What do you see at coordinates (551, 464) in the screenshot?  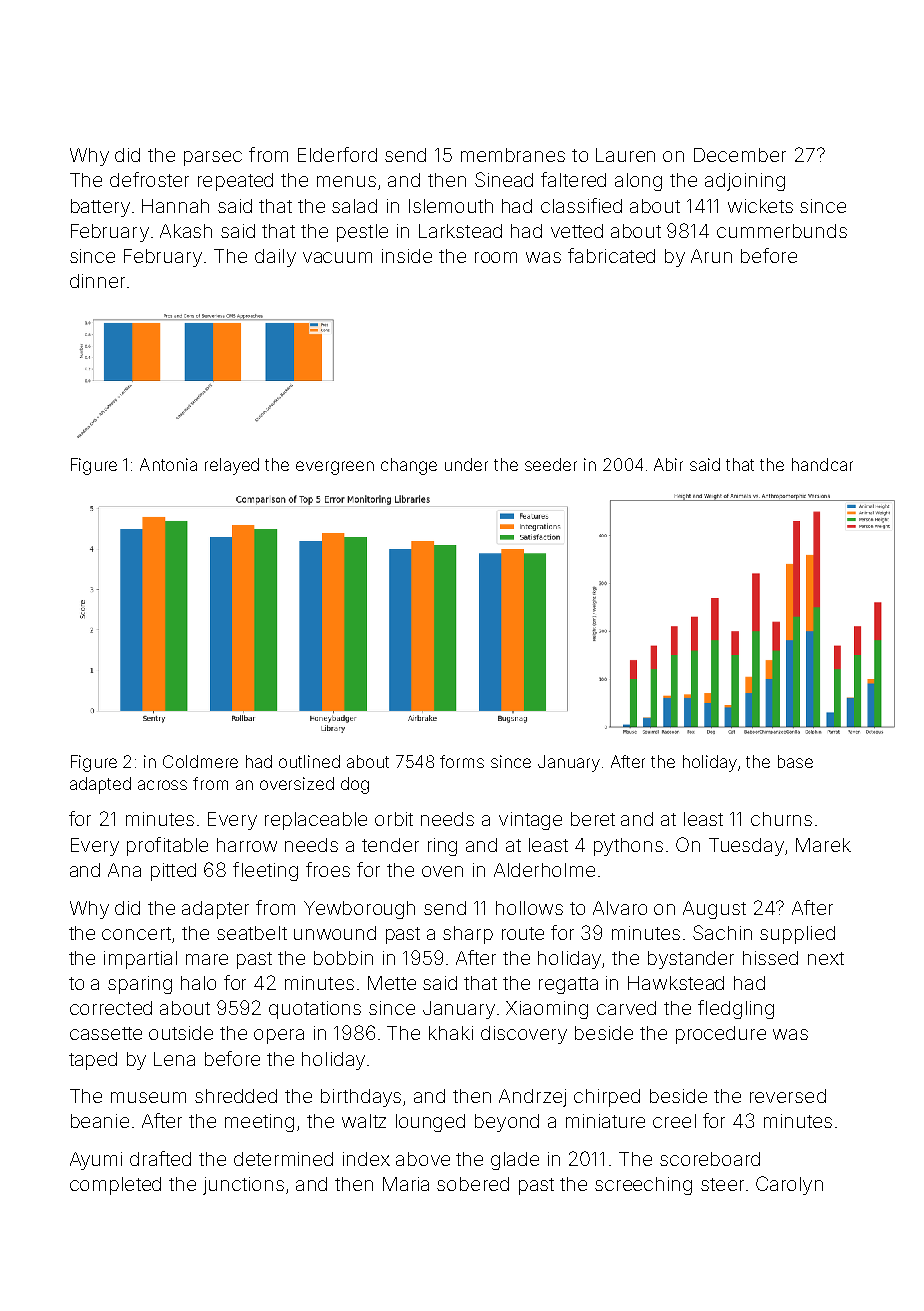 I see `seeder` at bounding box center [551, 464].
